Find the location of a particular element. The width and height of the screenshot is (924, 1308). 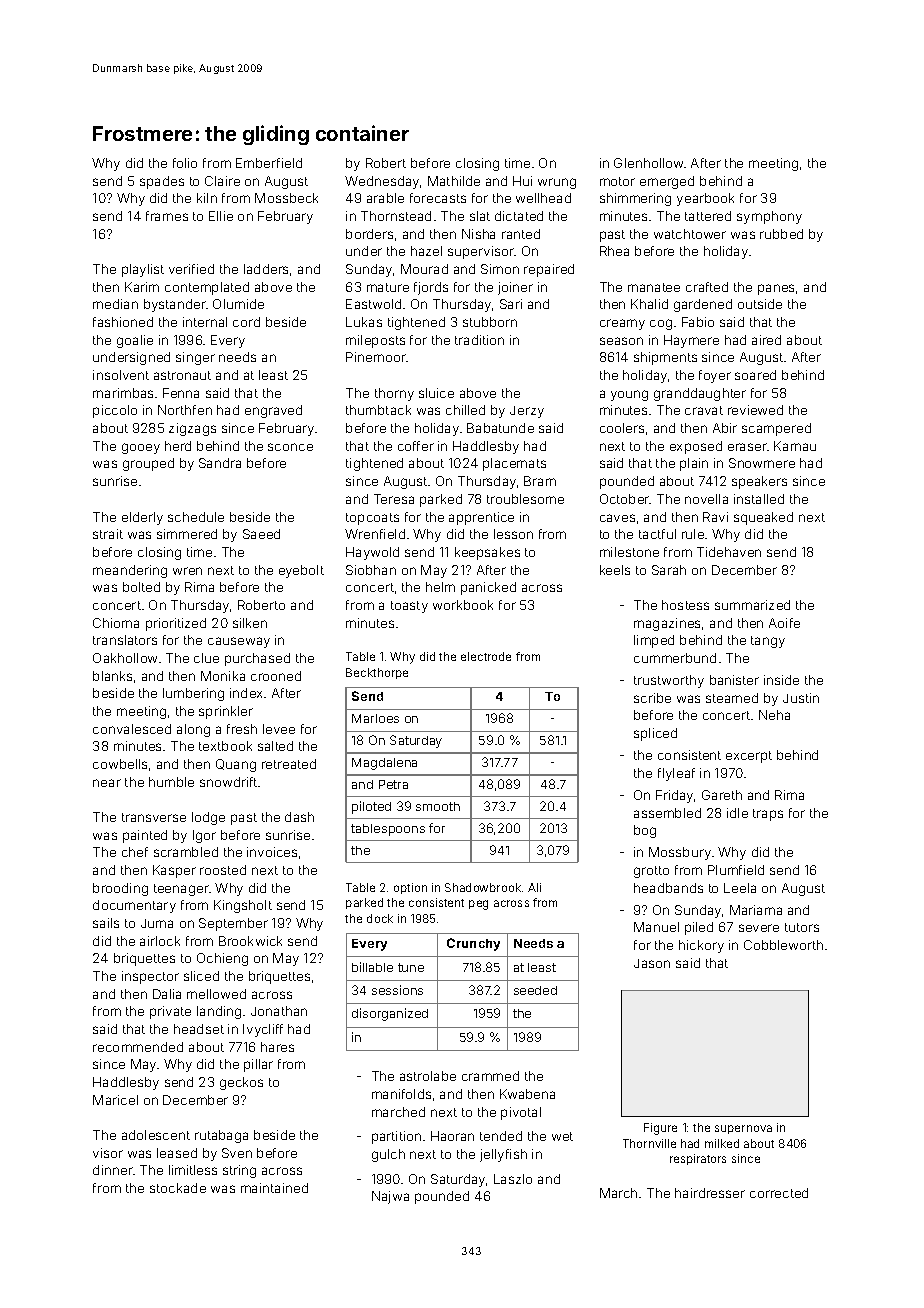

pillar is located at coordinates (258, 1065).
